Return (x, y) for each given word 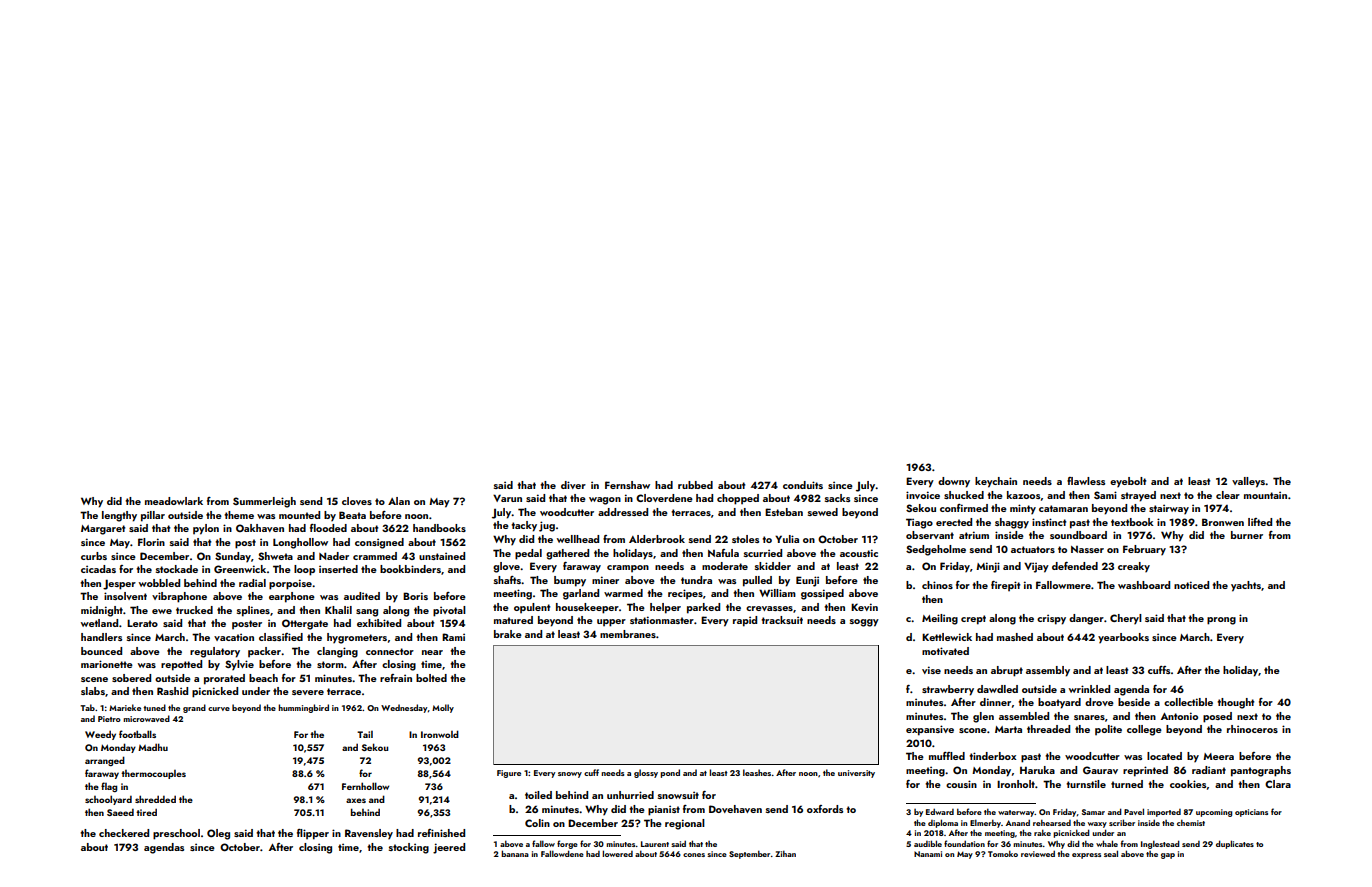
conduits (803, 485)
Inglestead (1160, 844)
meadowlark (174, 501)
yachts (1246, 586)
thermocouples (153, 774)
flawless (1086, 481)
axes (356, 800)
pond (670, 773)
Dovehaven (735, 809)
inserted (338, 569)
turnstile (1086, 784)
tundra (696, 580)
